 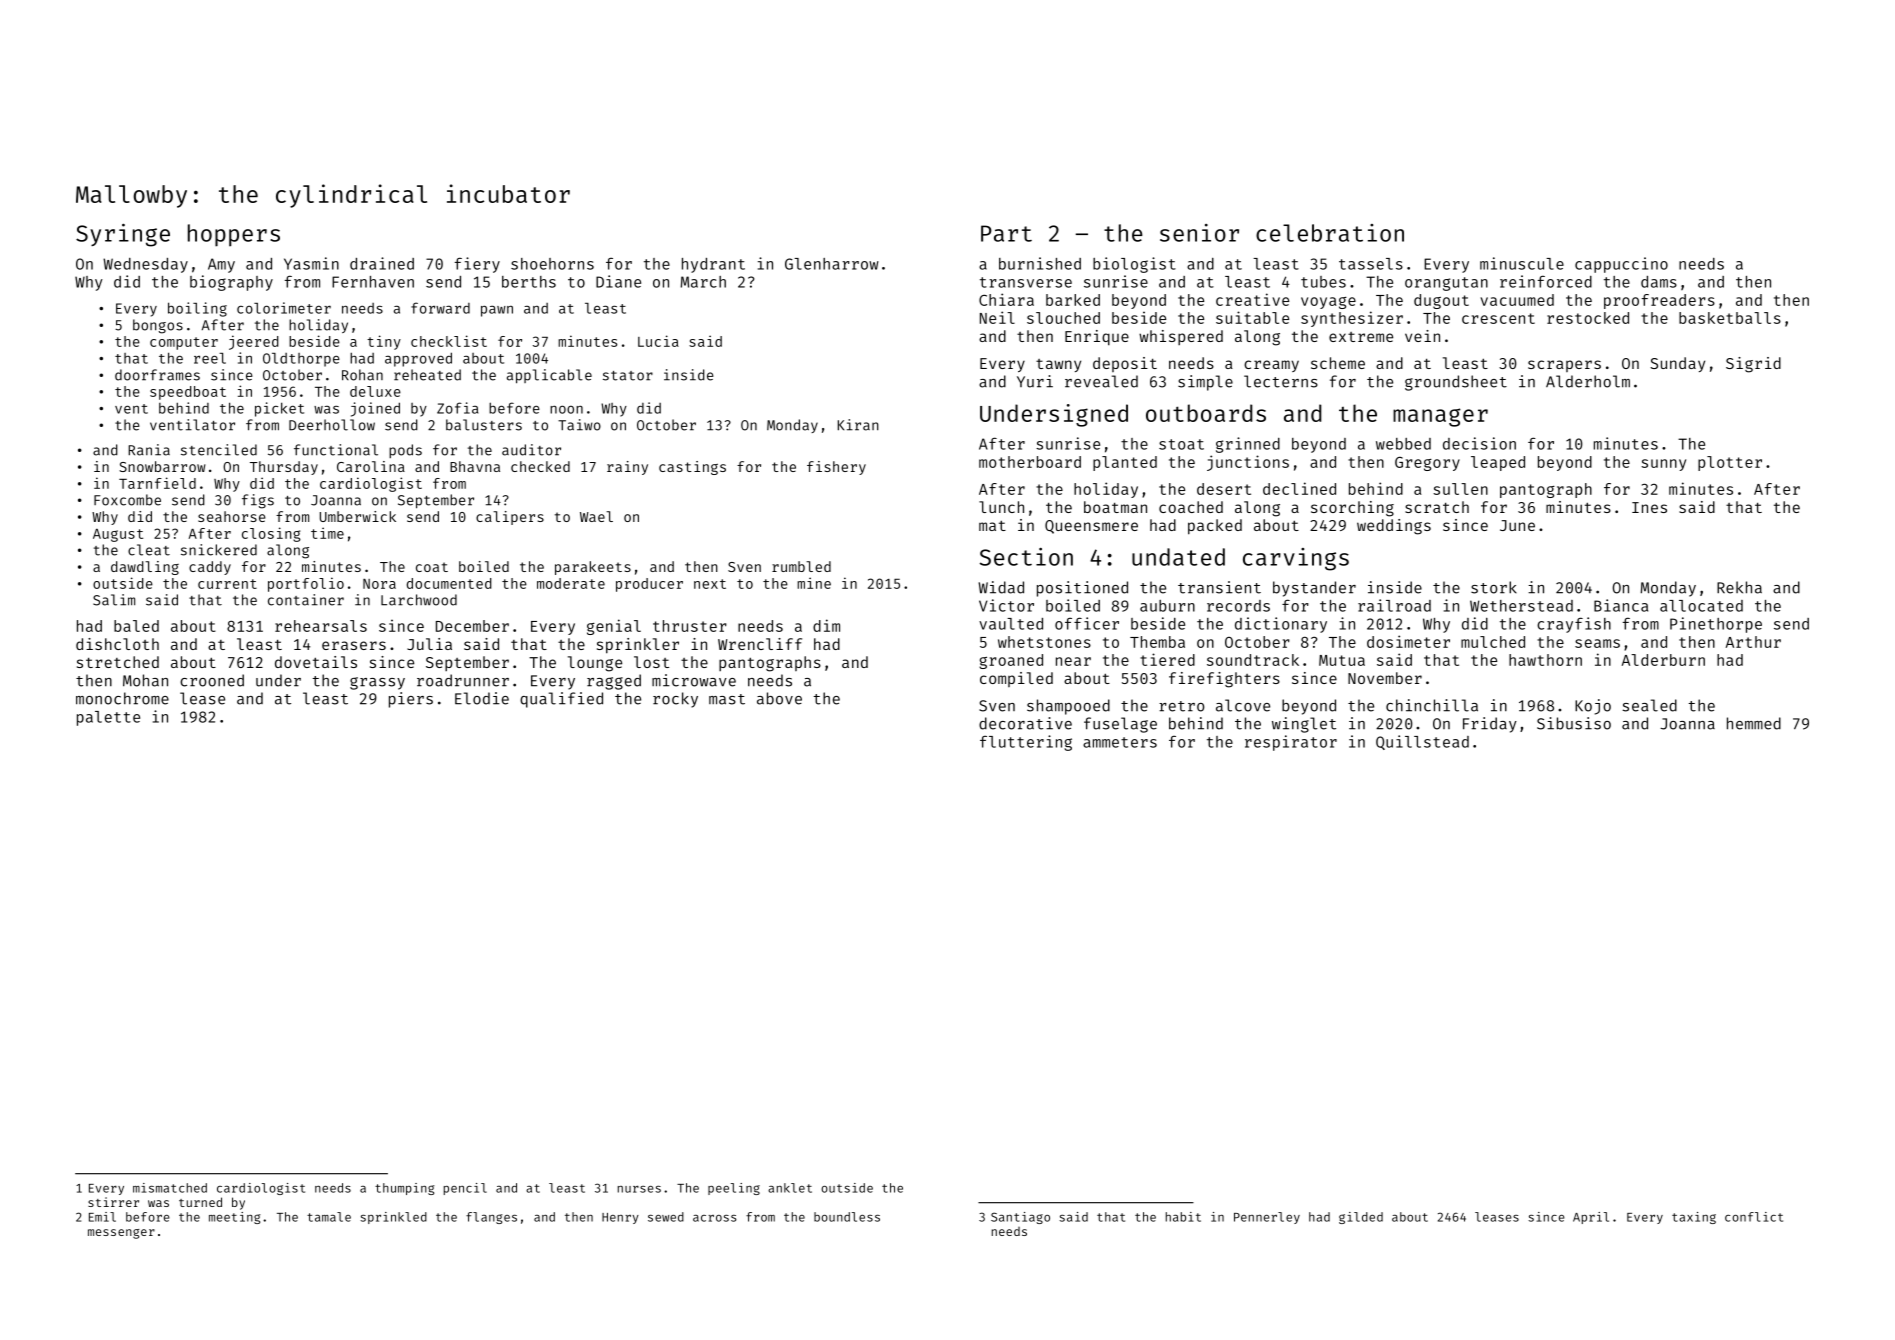 What do you see at coordinates (1659, 282) in the document?
I see `dams` at bounding box center [1659, 282].
